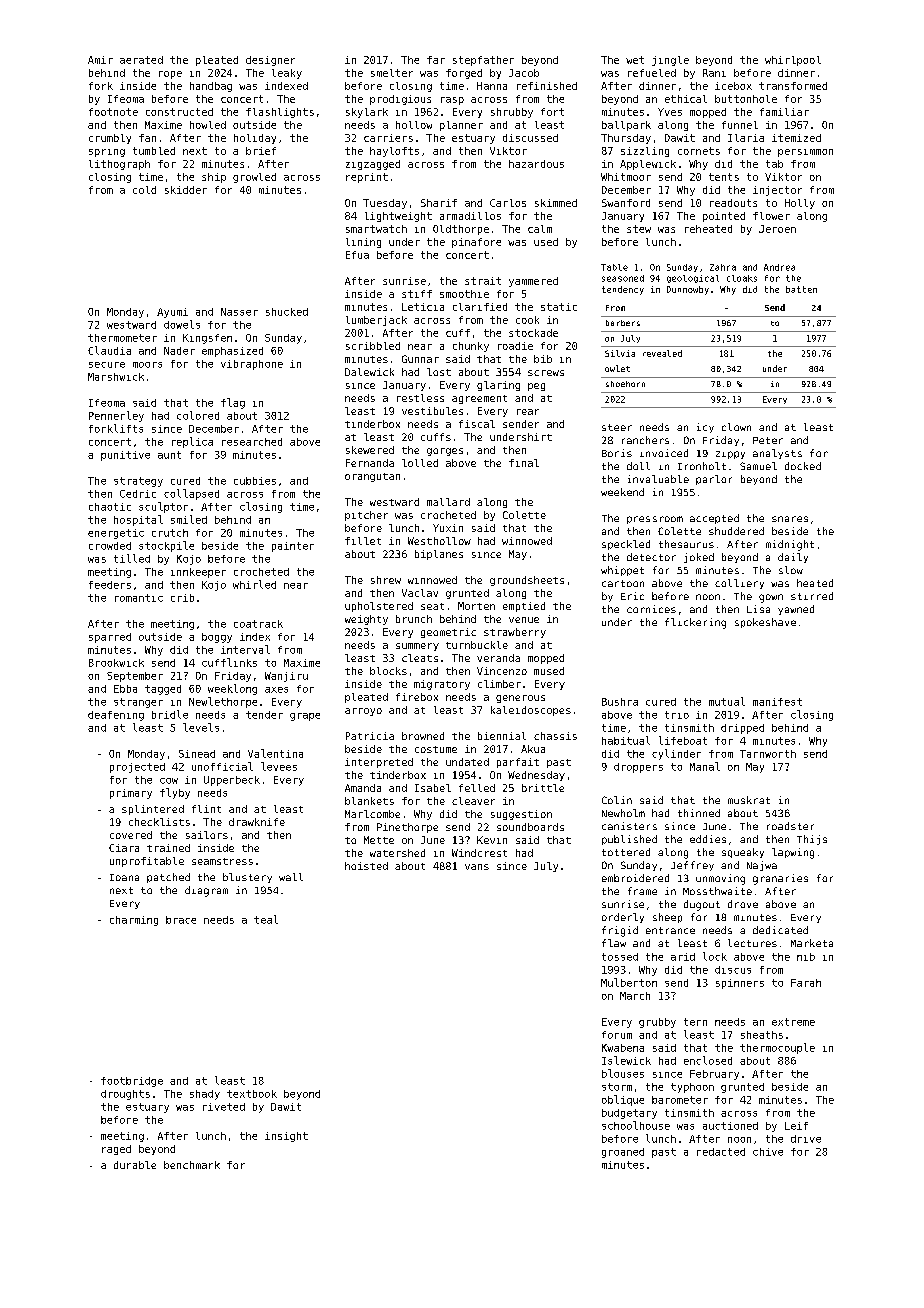 The width and height of the screenshot is (924, 1308). What do you see at coordinates (736, 427) in the screenshot?
I see `clown` at bounding box center [736, 427].
